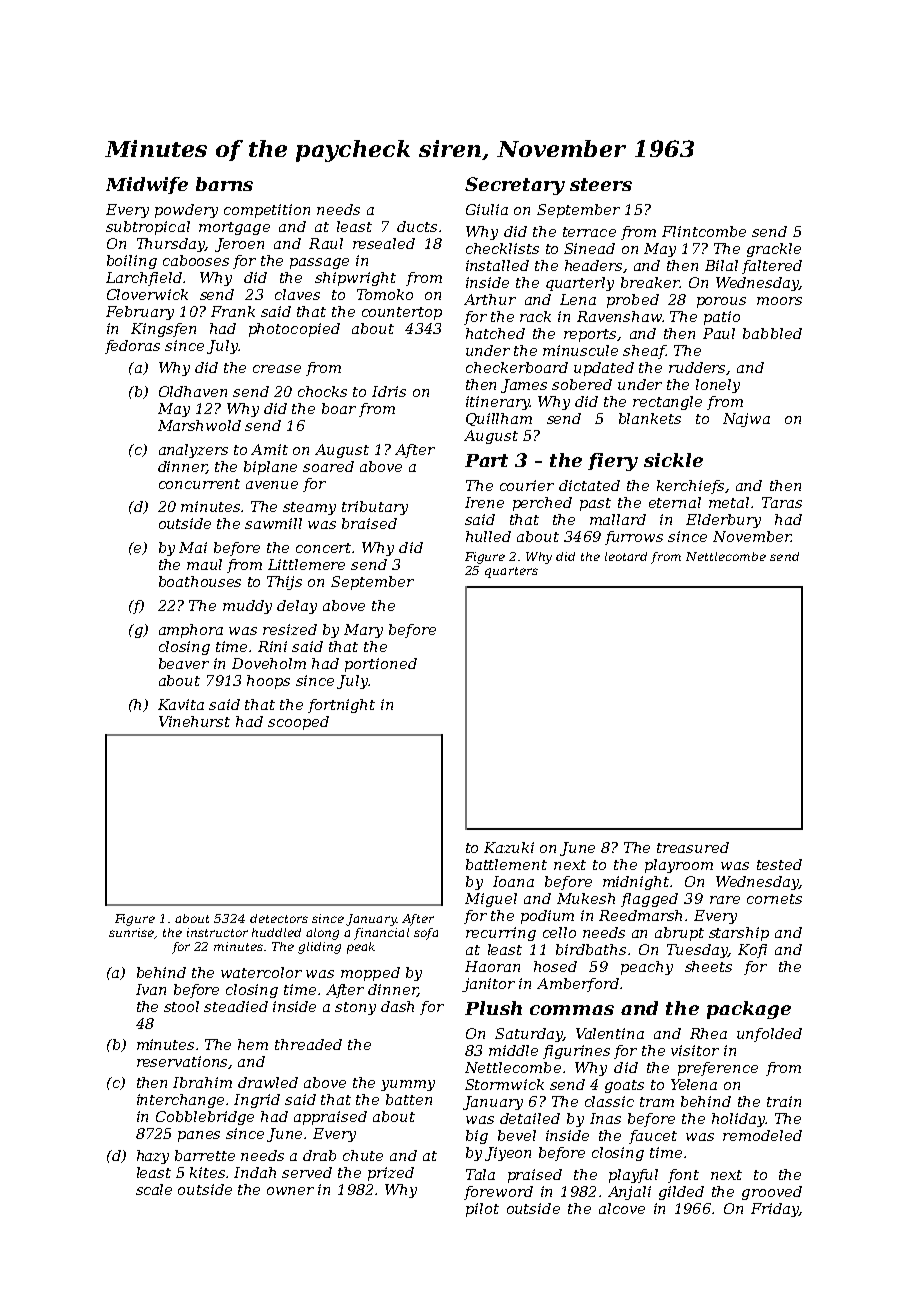  Describe the element at coordinates (391, 1174) in the screenshot. I see `prized` at that location.
